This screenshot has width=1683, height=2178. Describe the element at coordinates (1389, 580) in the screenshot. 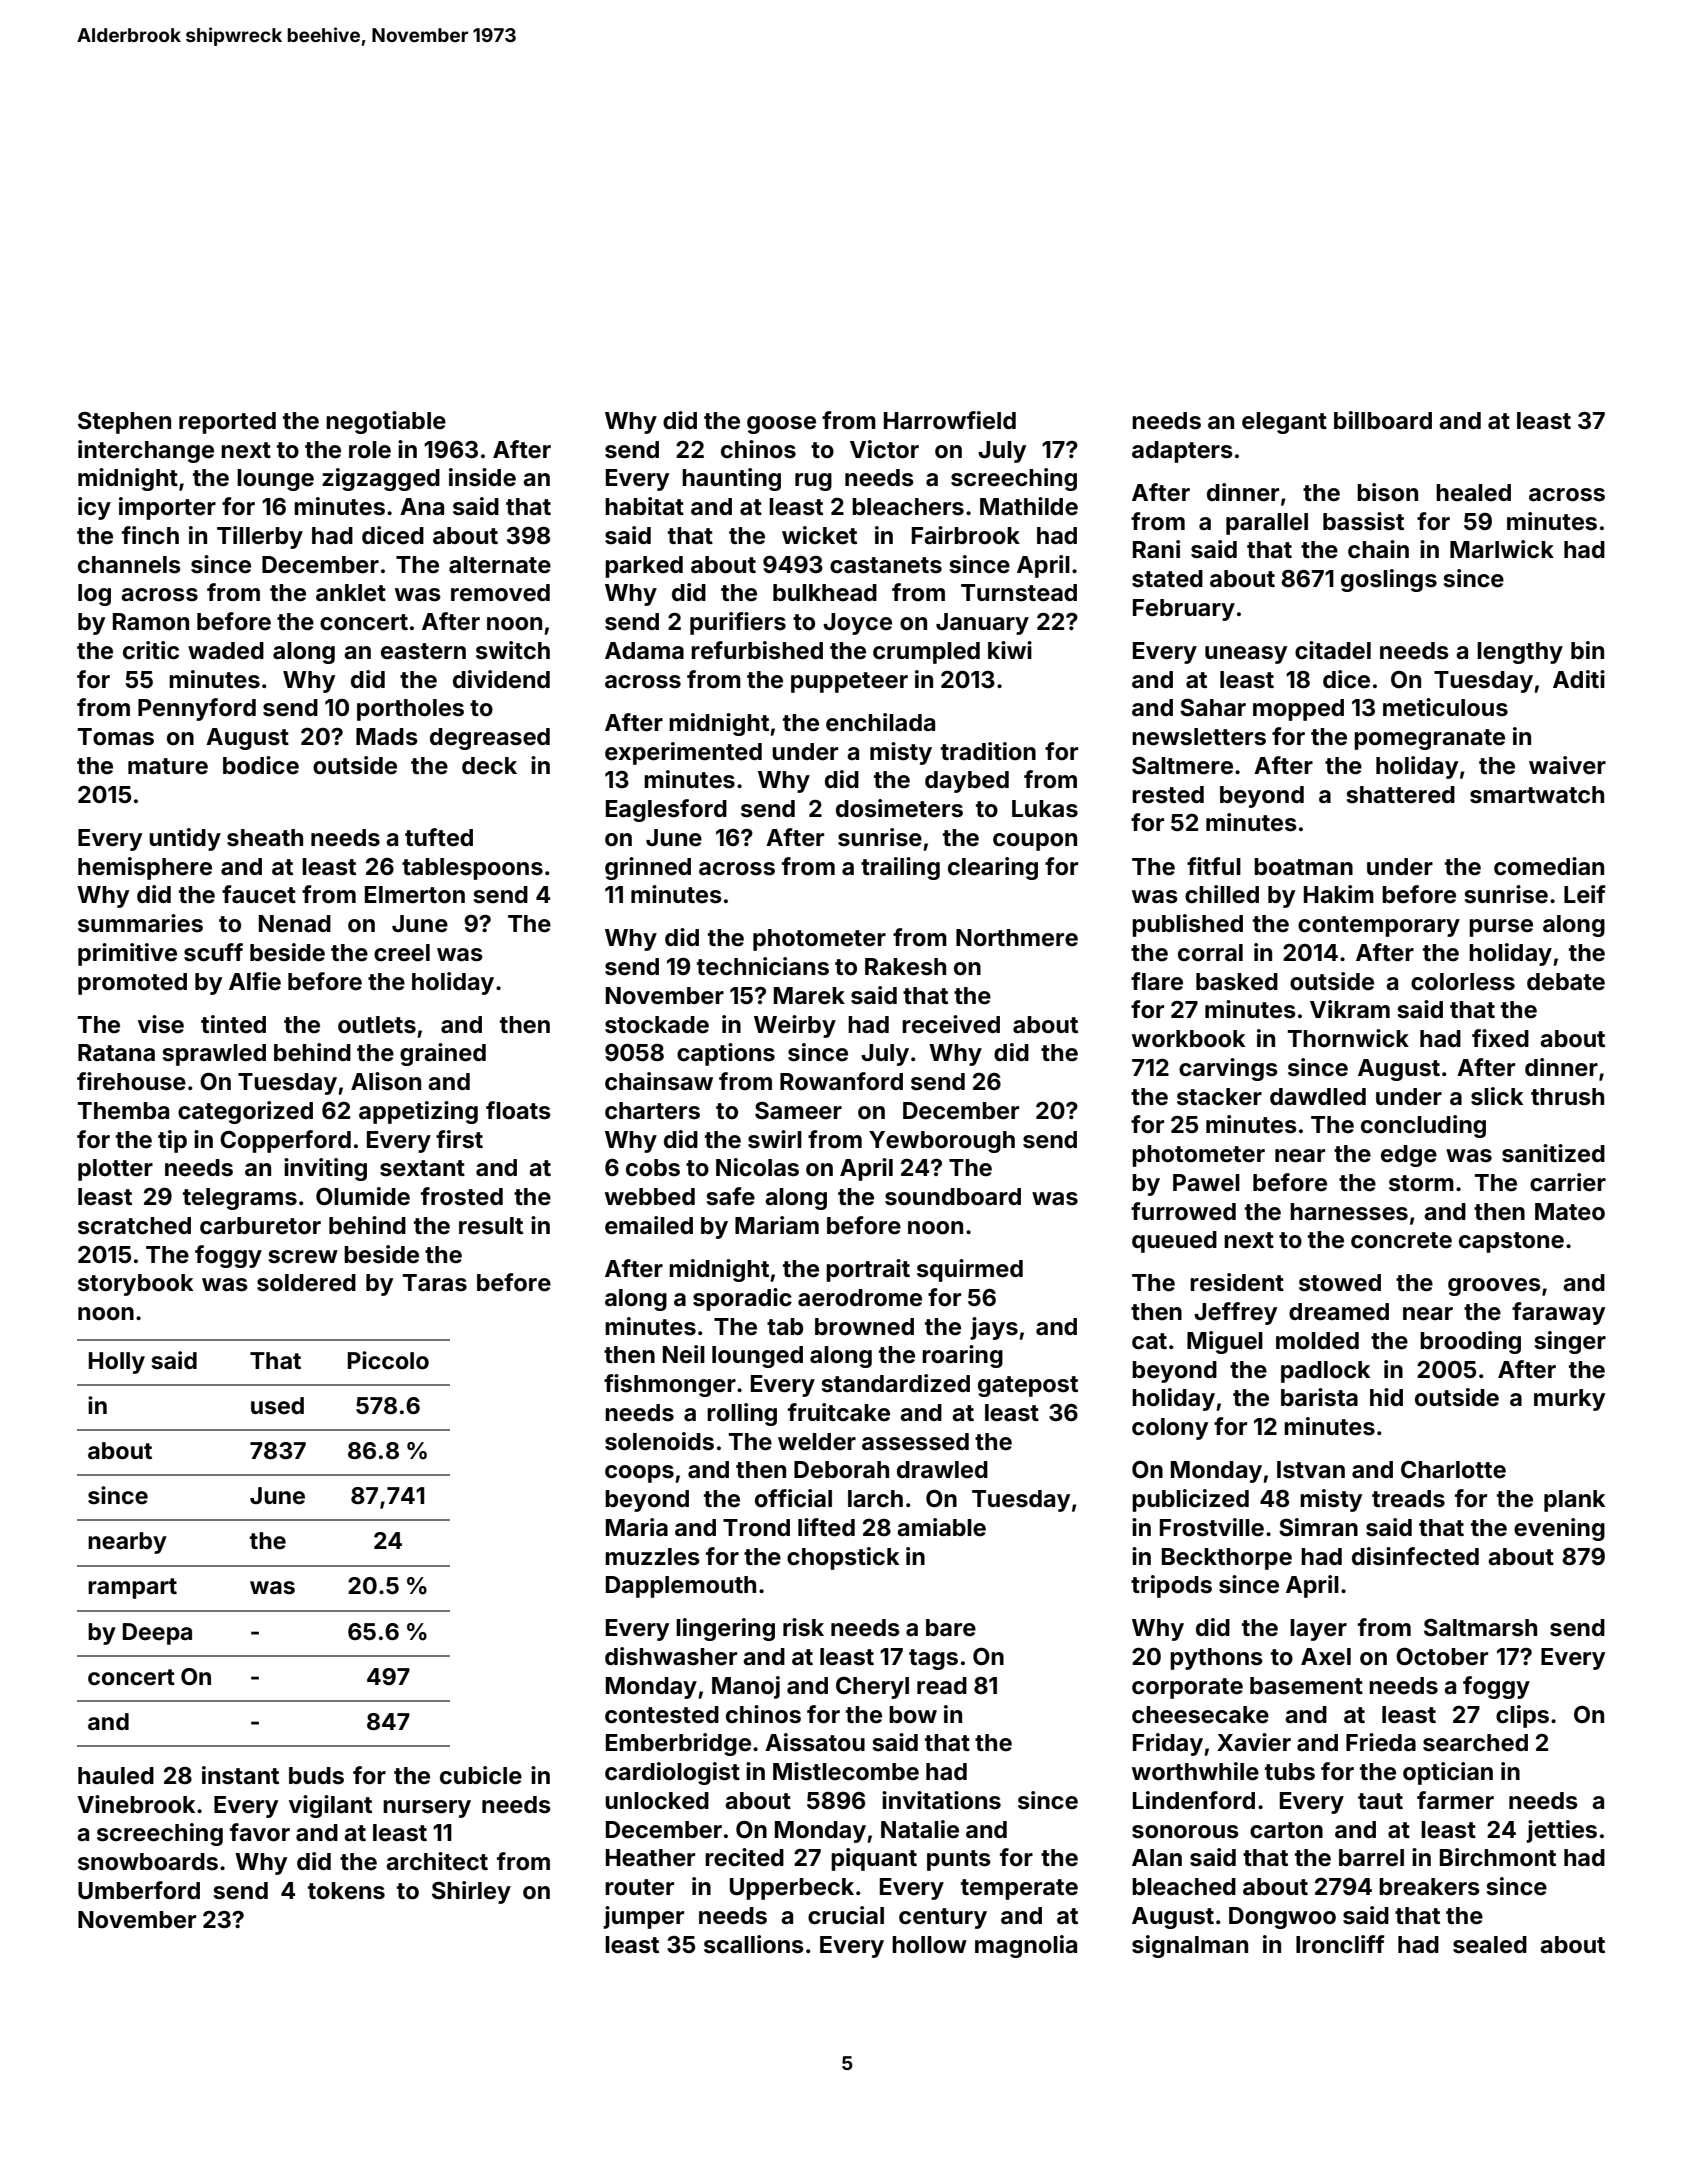

I see `goslings` at that location.
